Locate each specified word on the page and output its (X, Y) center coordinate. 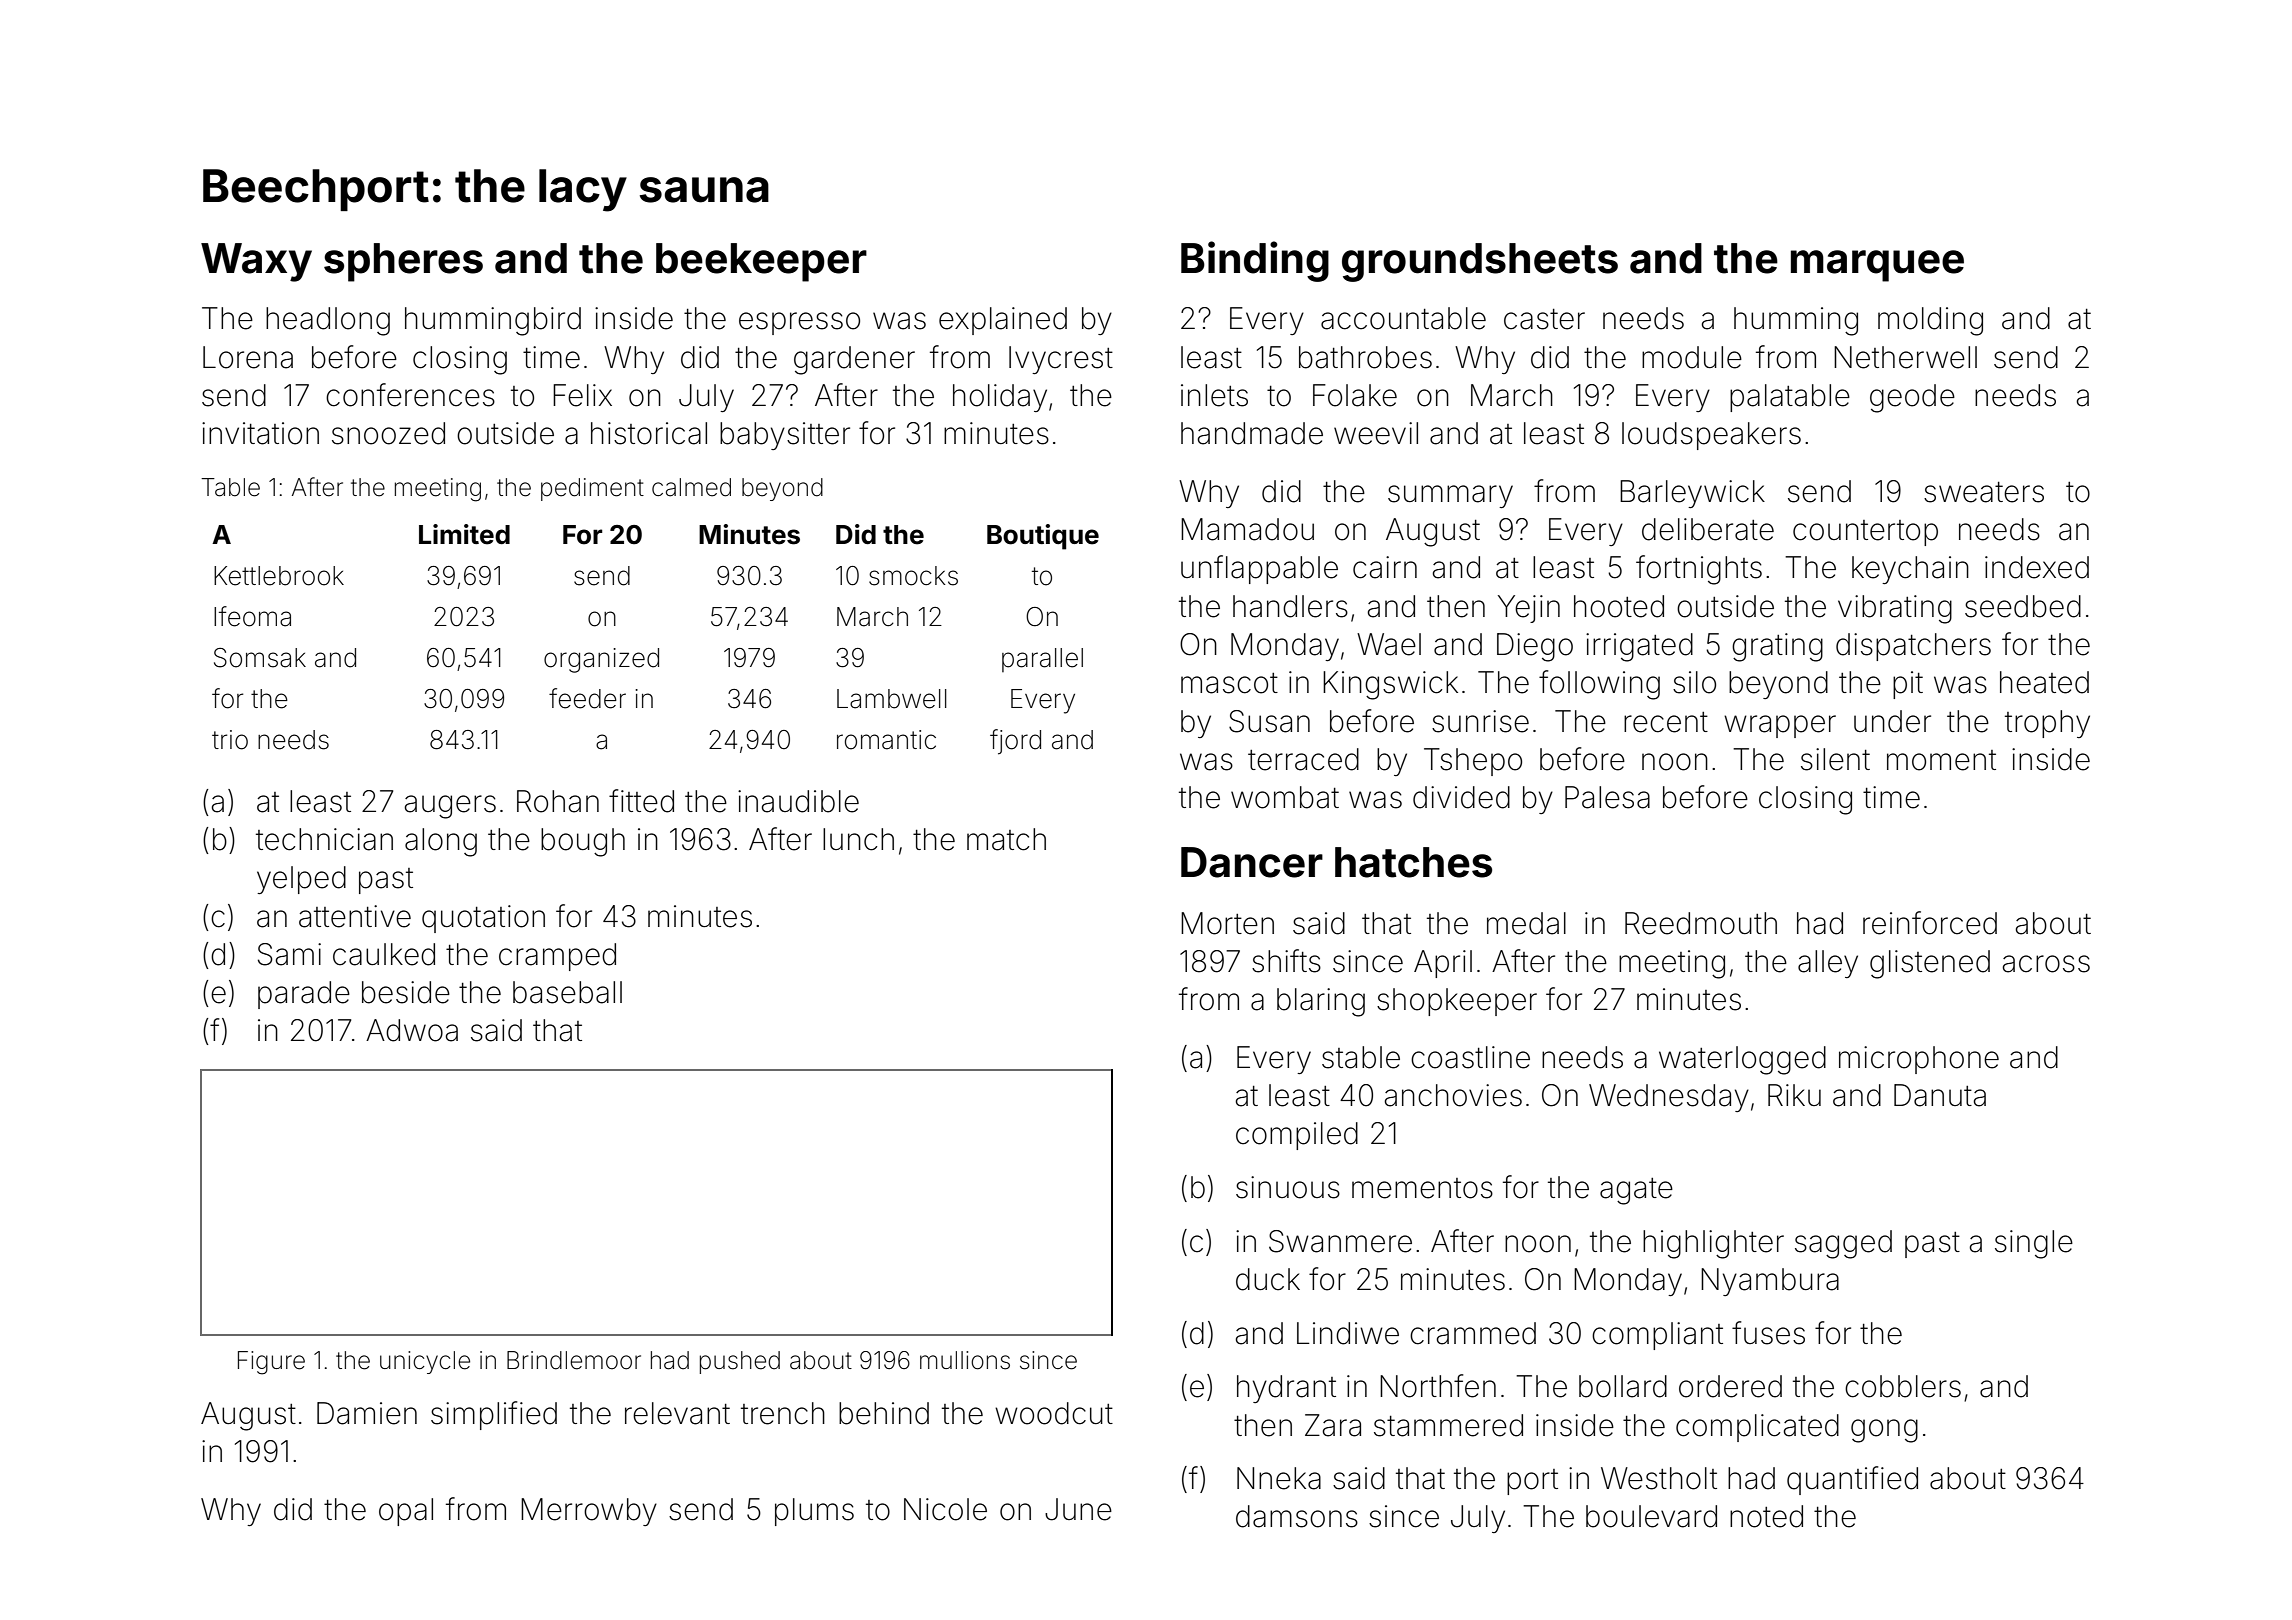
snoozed (388, 433)
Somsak (260, 658)
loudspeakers (1711, 436)
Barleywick (1692, 494)
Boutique (1043, 537)
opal (406, 1512)
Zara (1333, 1425)
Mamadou (1247, 529)
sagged (1843, 1244)
